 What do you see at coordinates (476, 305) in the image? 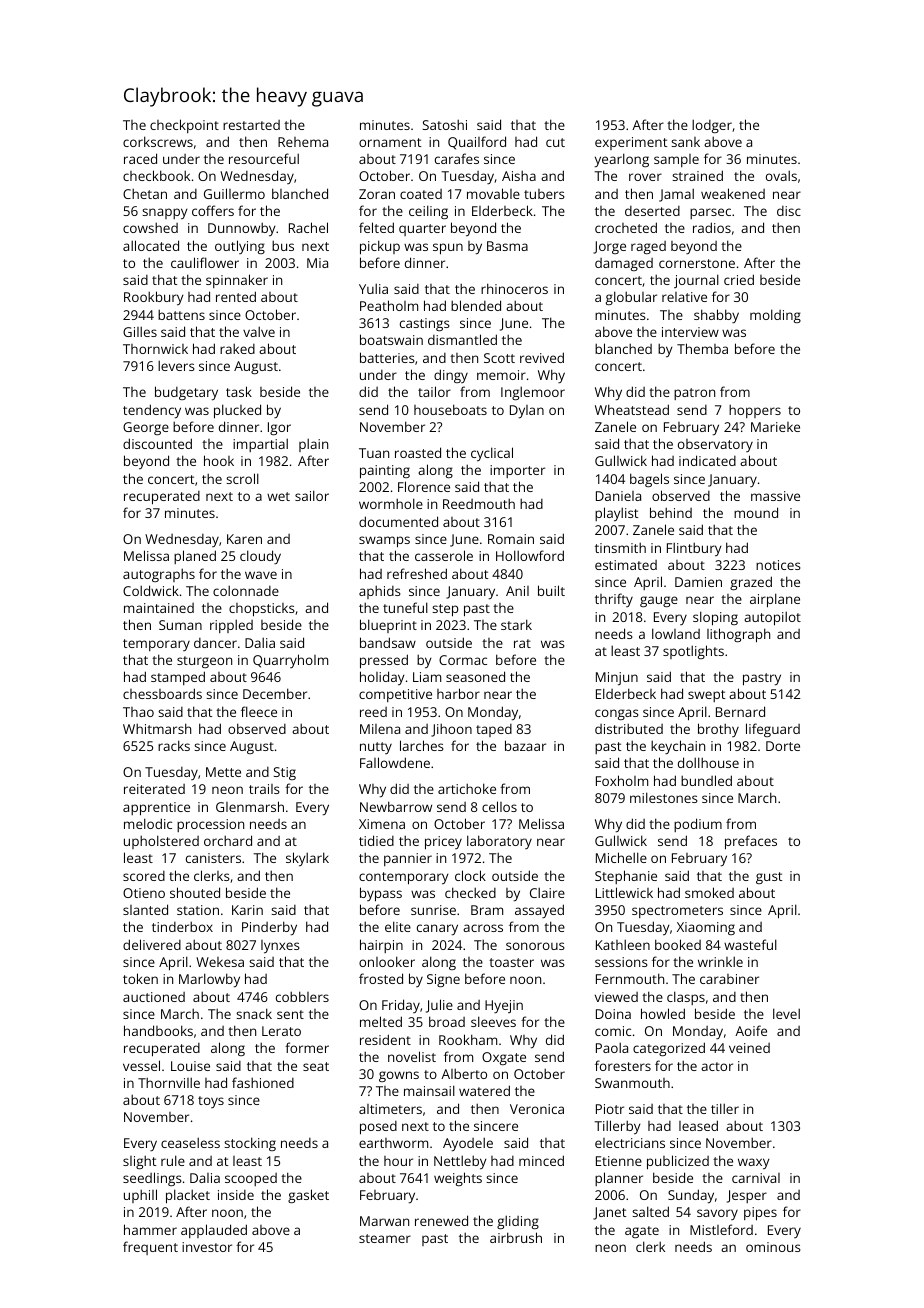
I see `blended` at bounding box center [476, 305].
